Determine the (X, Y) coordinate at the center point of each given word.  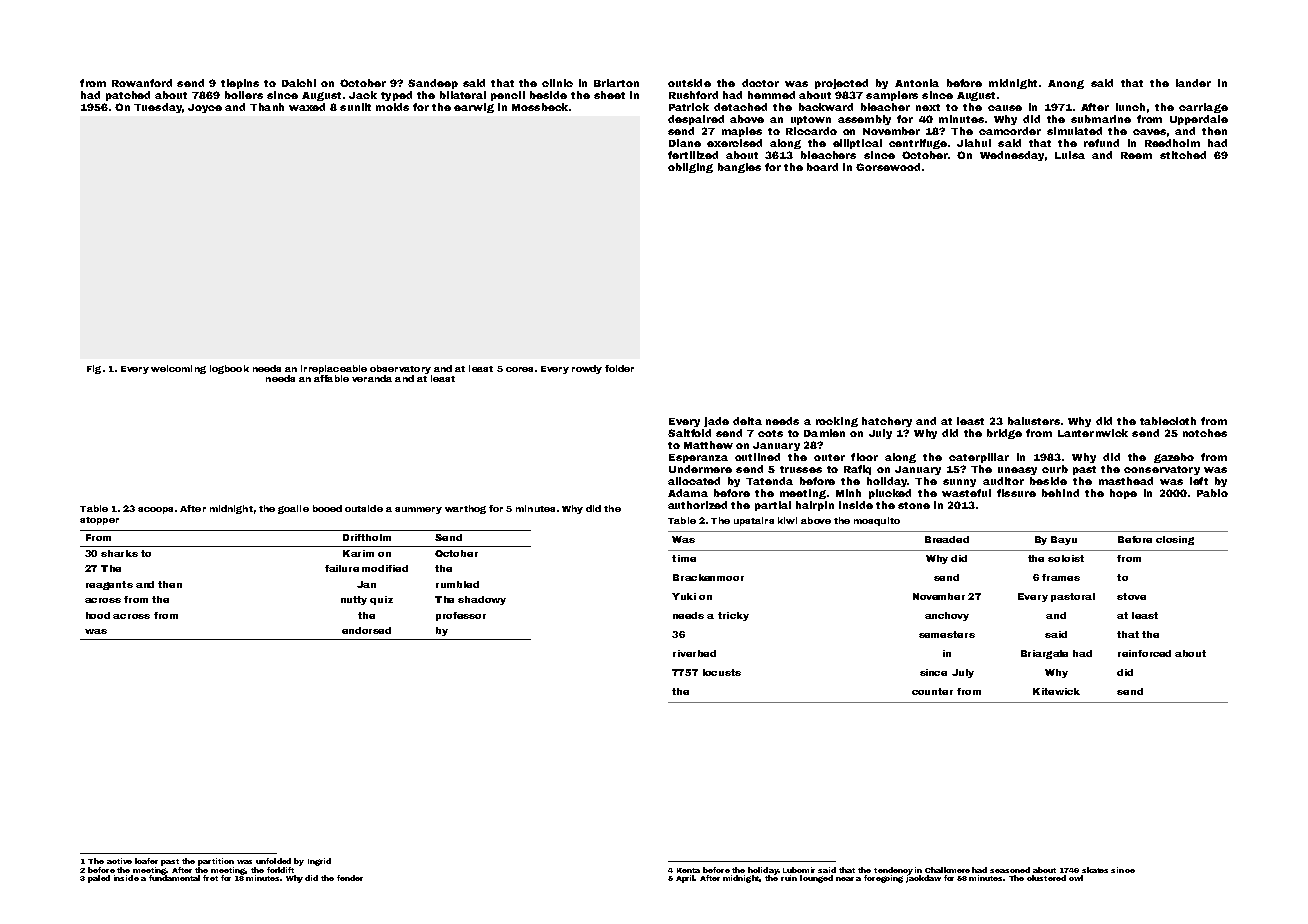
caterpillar (979, 458)
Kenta (688, 870)
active (119, 861)
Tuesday (158, 108)
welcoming (178, 369)
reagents (109, 585)
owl (1076, 878)
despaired (696, 120)
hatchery (887, 422)
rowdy (587, 369)
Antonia (917, 83)
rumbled (457, 584)
